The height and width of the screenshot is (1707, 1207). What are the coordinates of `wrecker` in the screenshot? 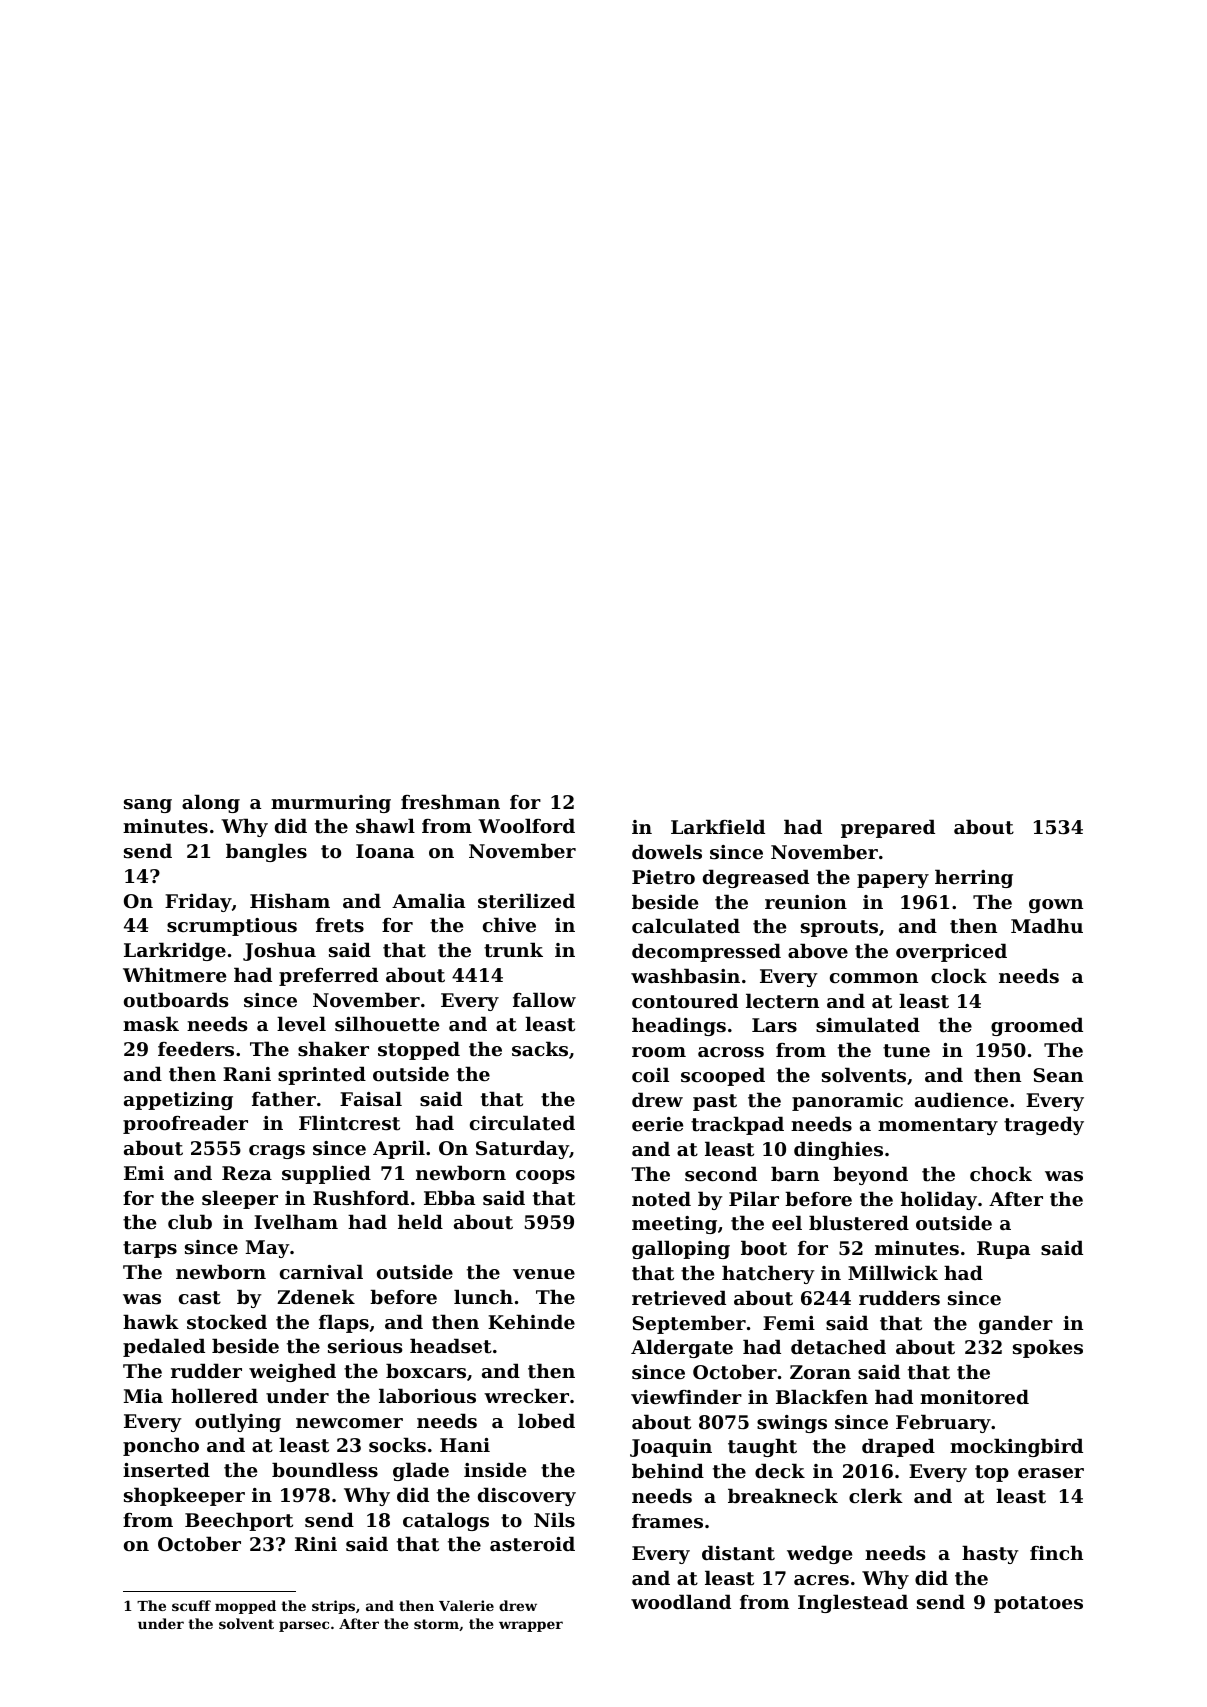 It's located at (526, 1395).
